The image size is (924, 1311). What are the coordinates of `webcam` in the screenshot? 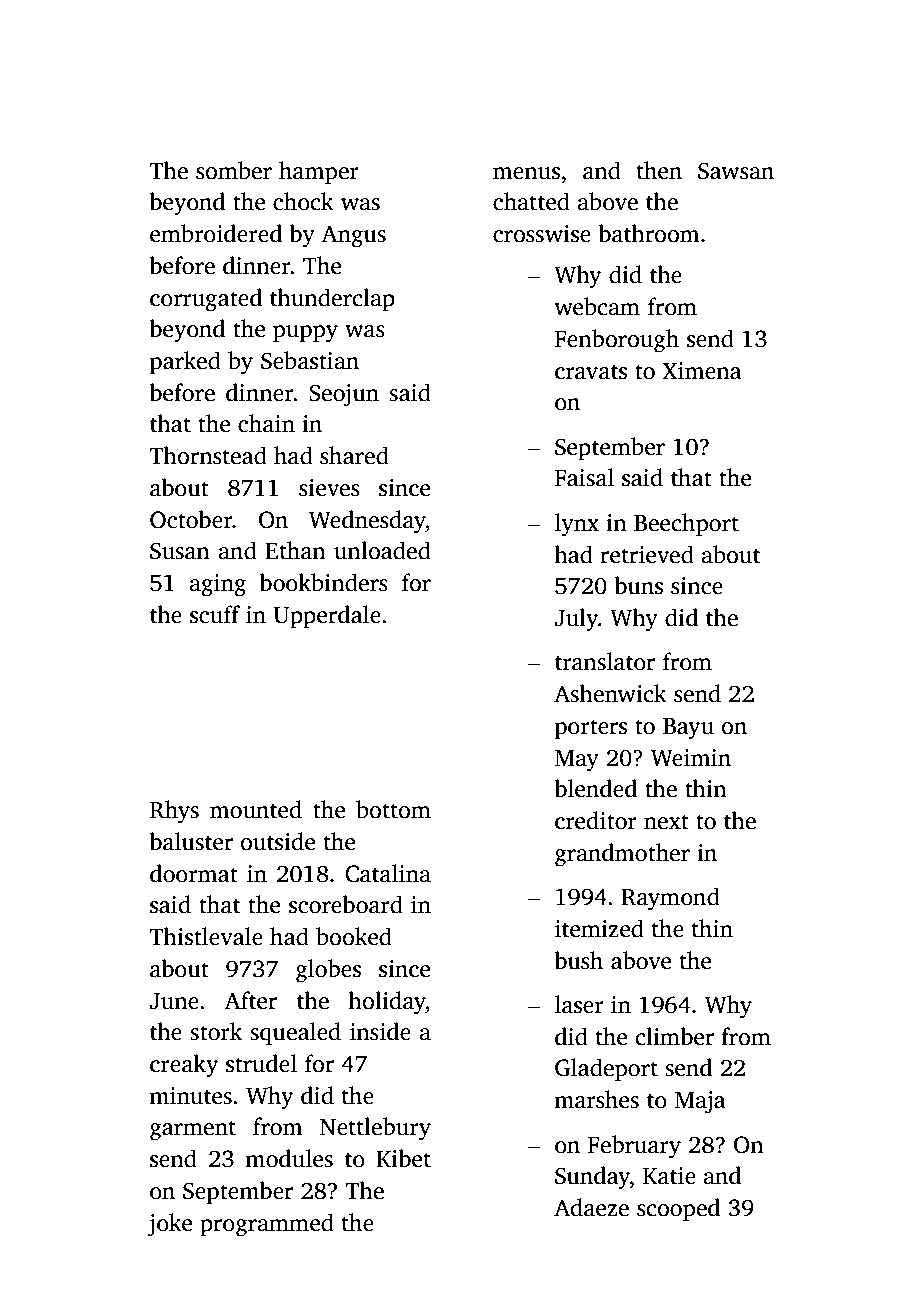 It's located at (597, 306).
